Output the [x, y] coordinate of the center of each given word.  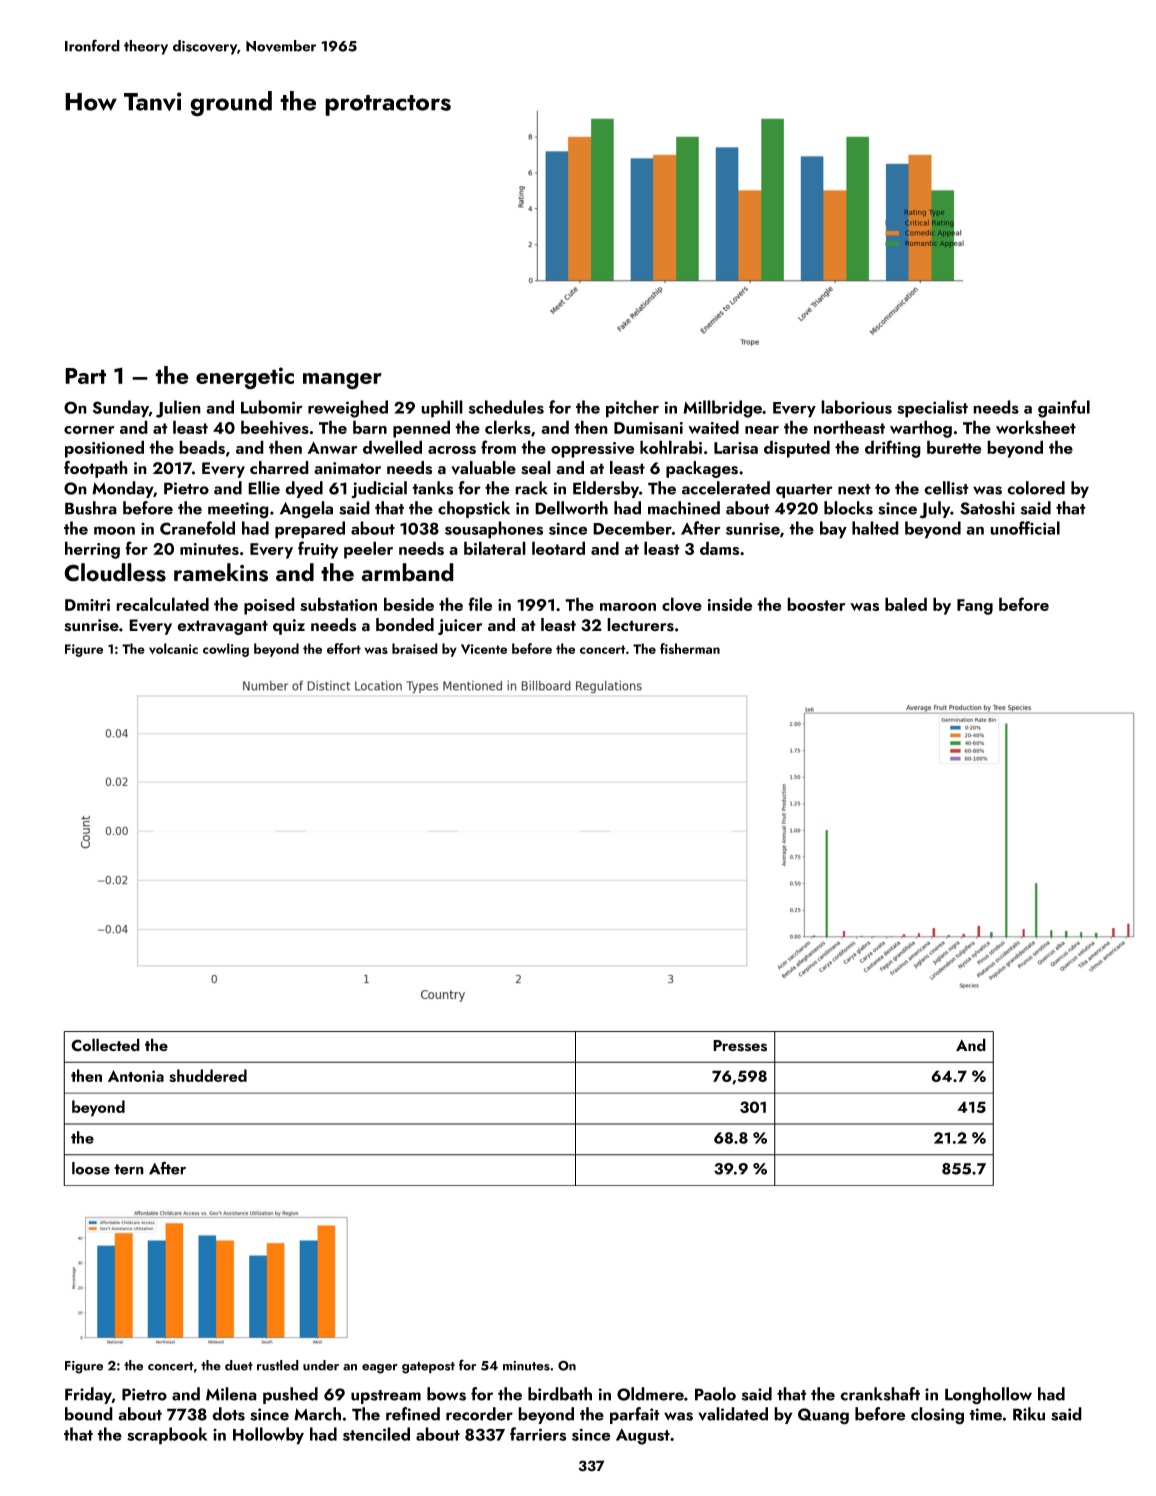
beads [202, 447]
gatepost [428, 1368]
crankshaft [880, 1394]
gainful [1064, 409]
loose [91, 1168]
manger [342, 381]
